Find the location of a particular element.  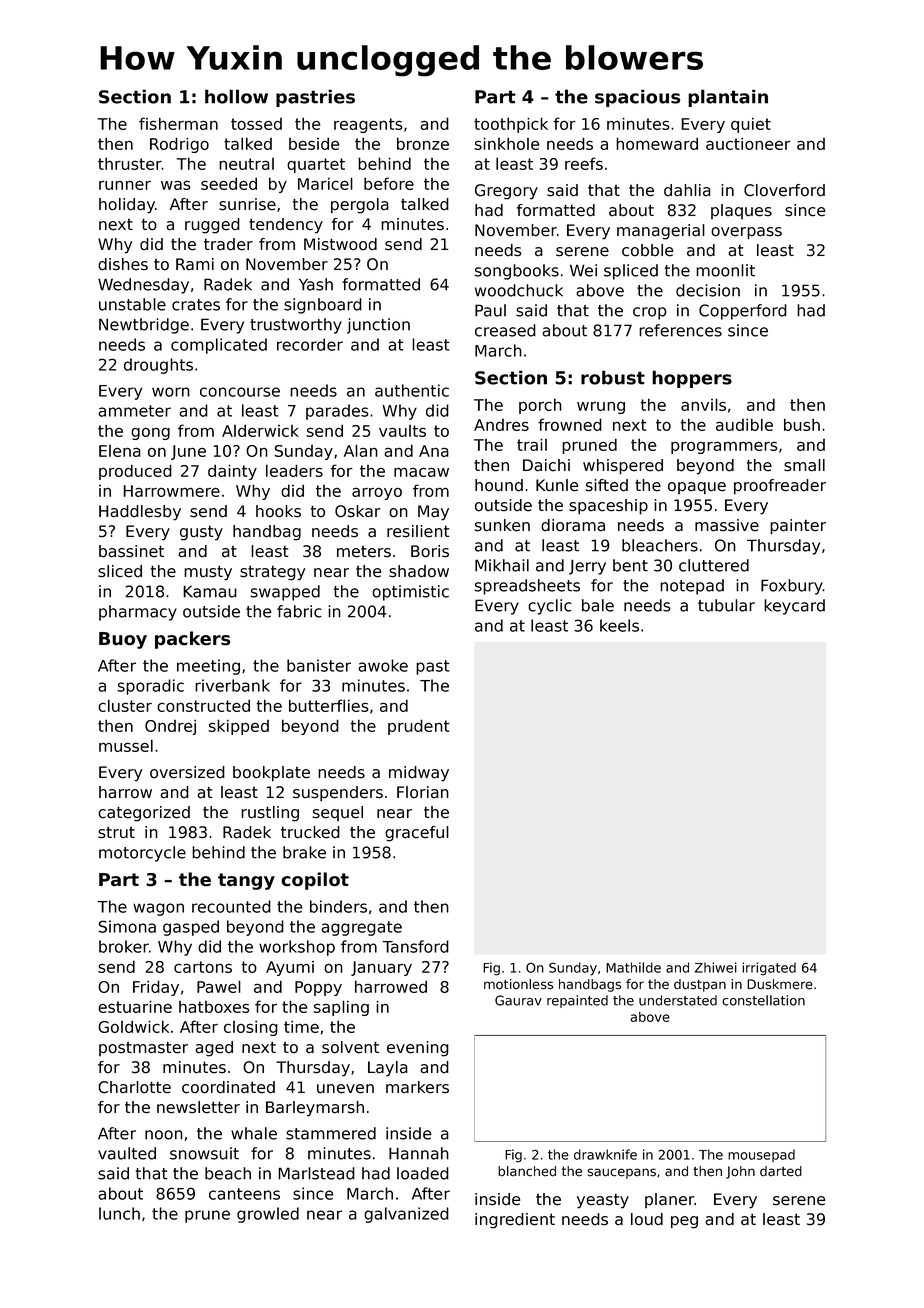

reefs is located at coordinates (584, 163).
